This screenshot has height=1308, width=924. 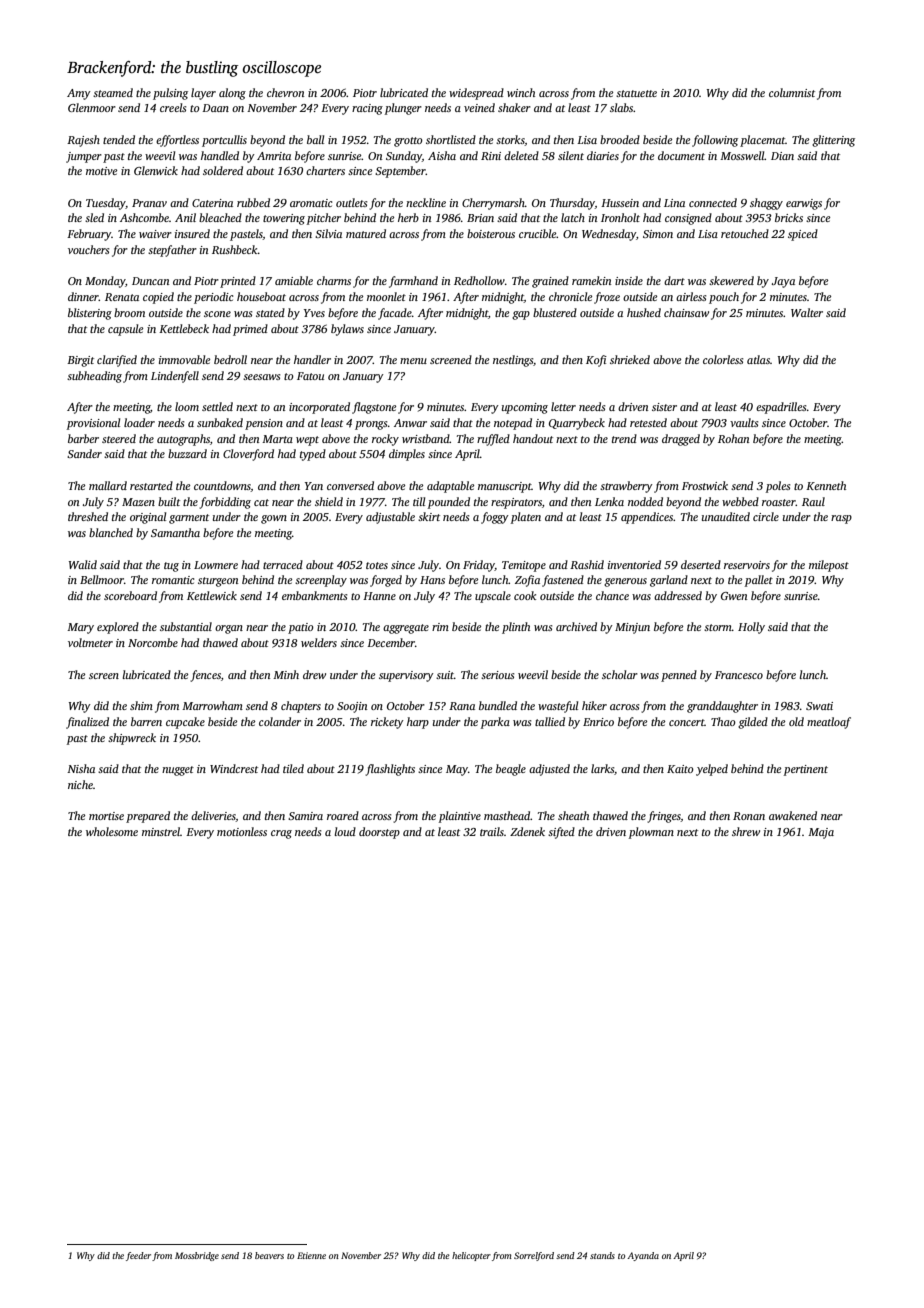 What do you see at coordinates (84, 157) in the screenshot?
I see `jumper` at bounding box center [84, 157].
